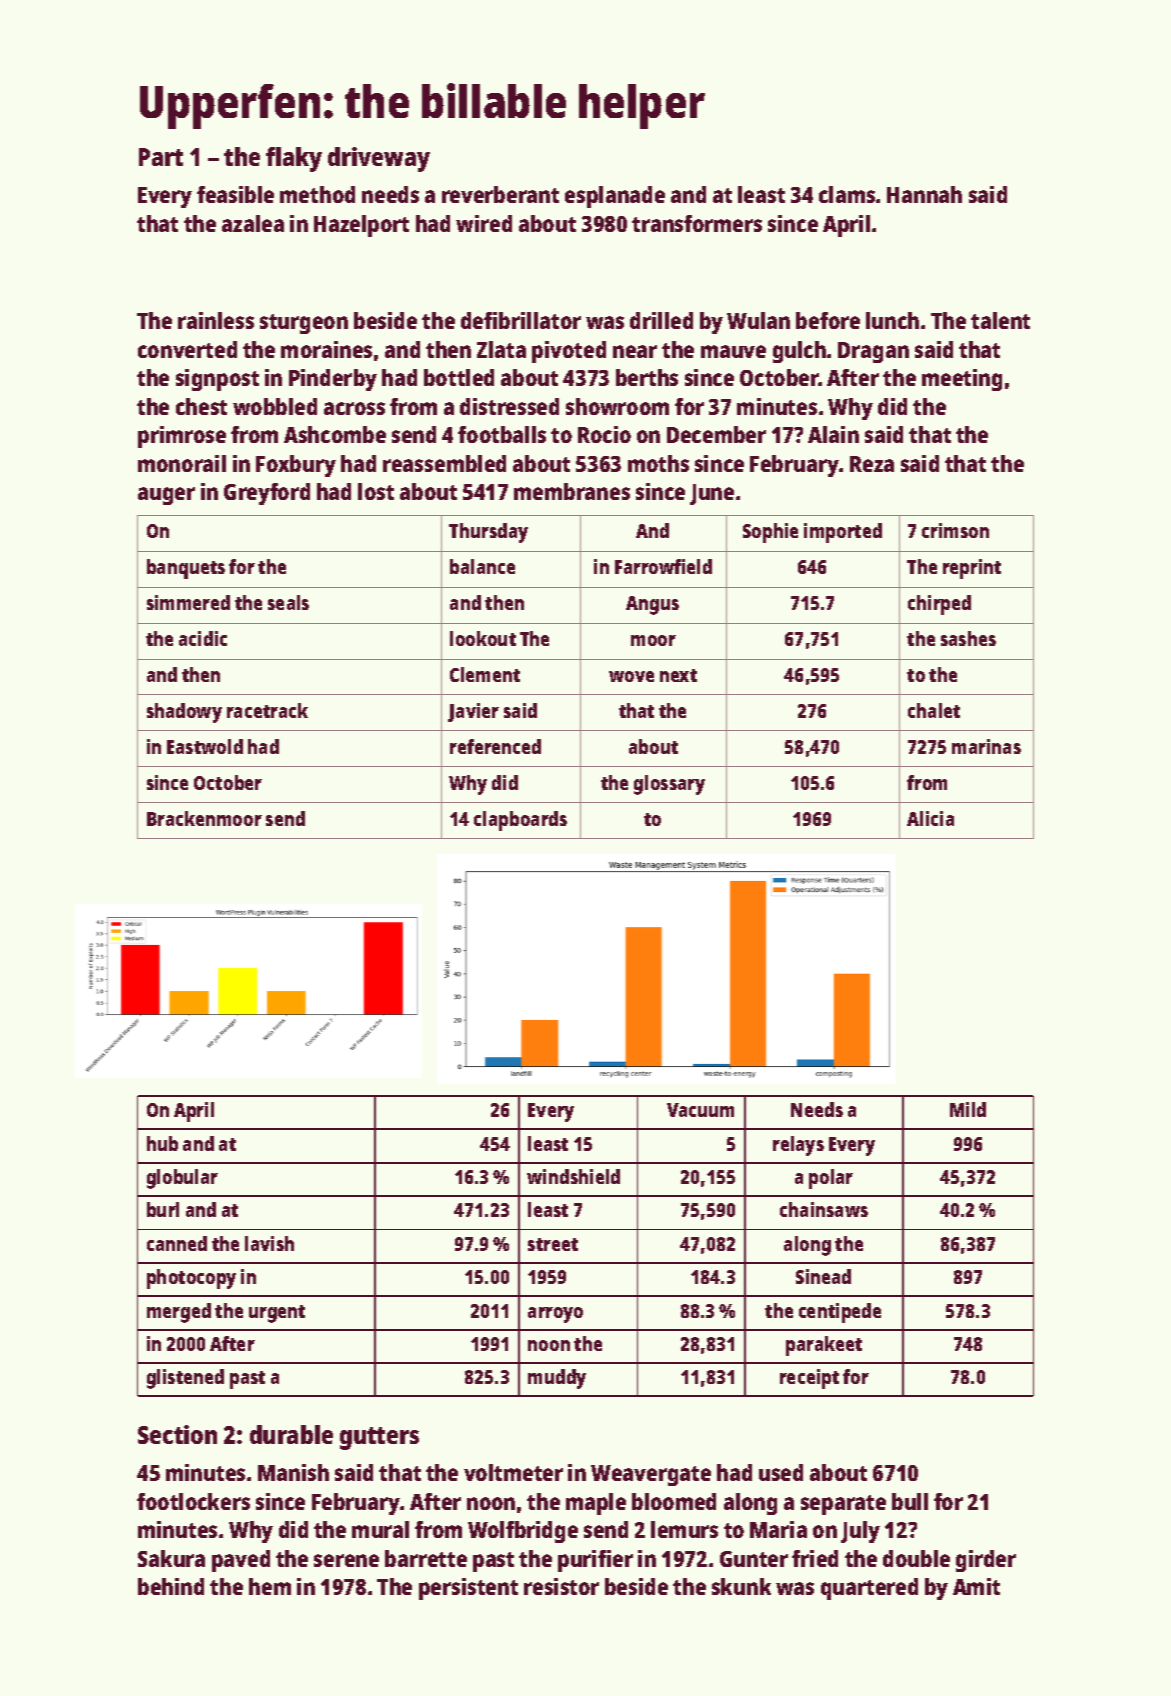  Describe the element at coordinates (968, 1109) in the image. I see `Mild` at that location.
